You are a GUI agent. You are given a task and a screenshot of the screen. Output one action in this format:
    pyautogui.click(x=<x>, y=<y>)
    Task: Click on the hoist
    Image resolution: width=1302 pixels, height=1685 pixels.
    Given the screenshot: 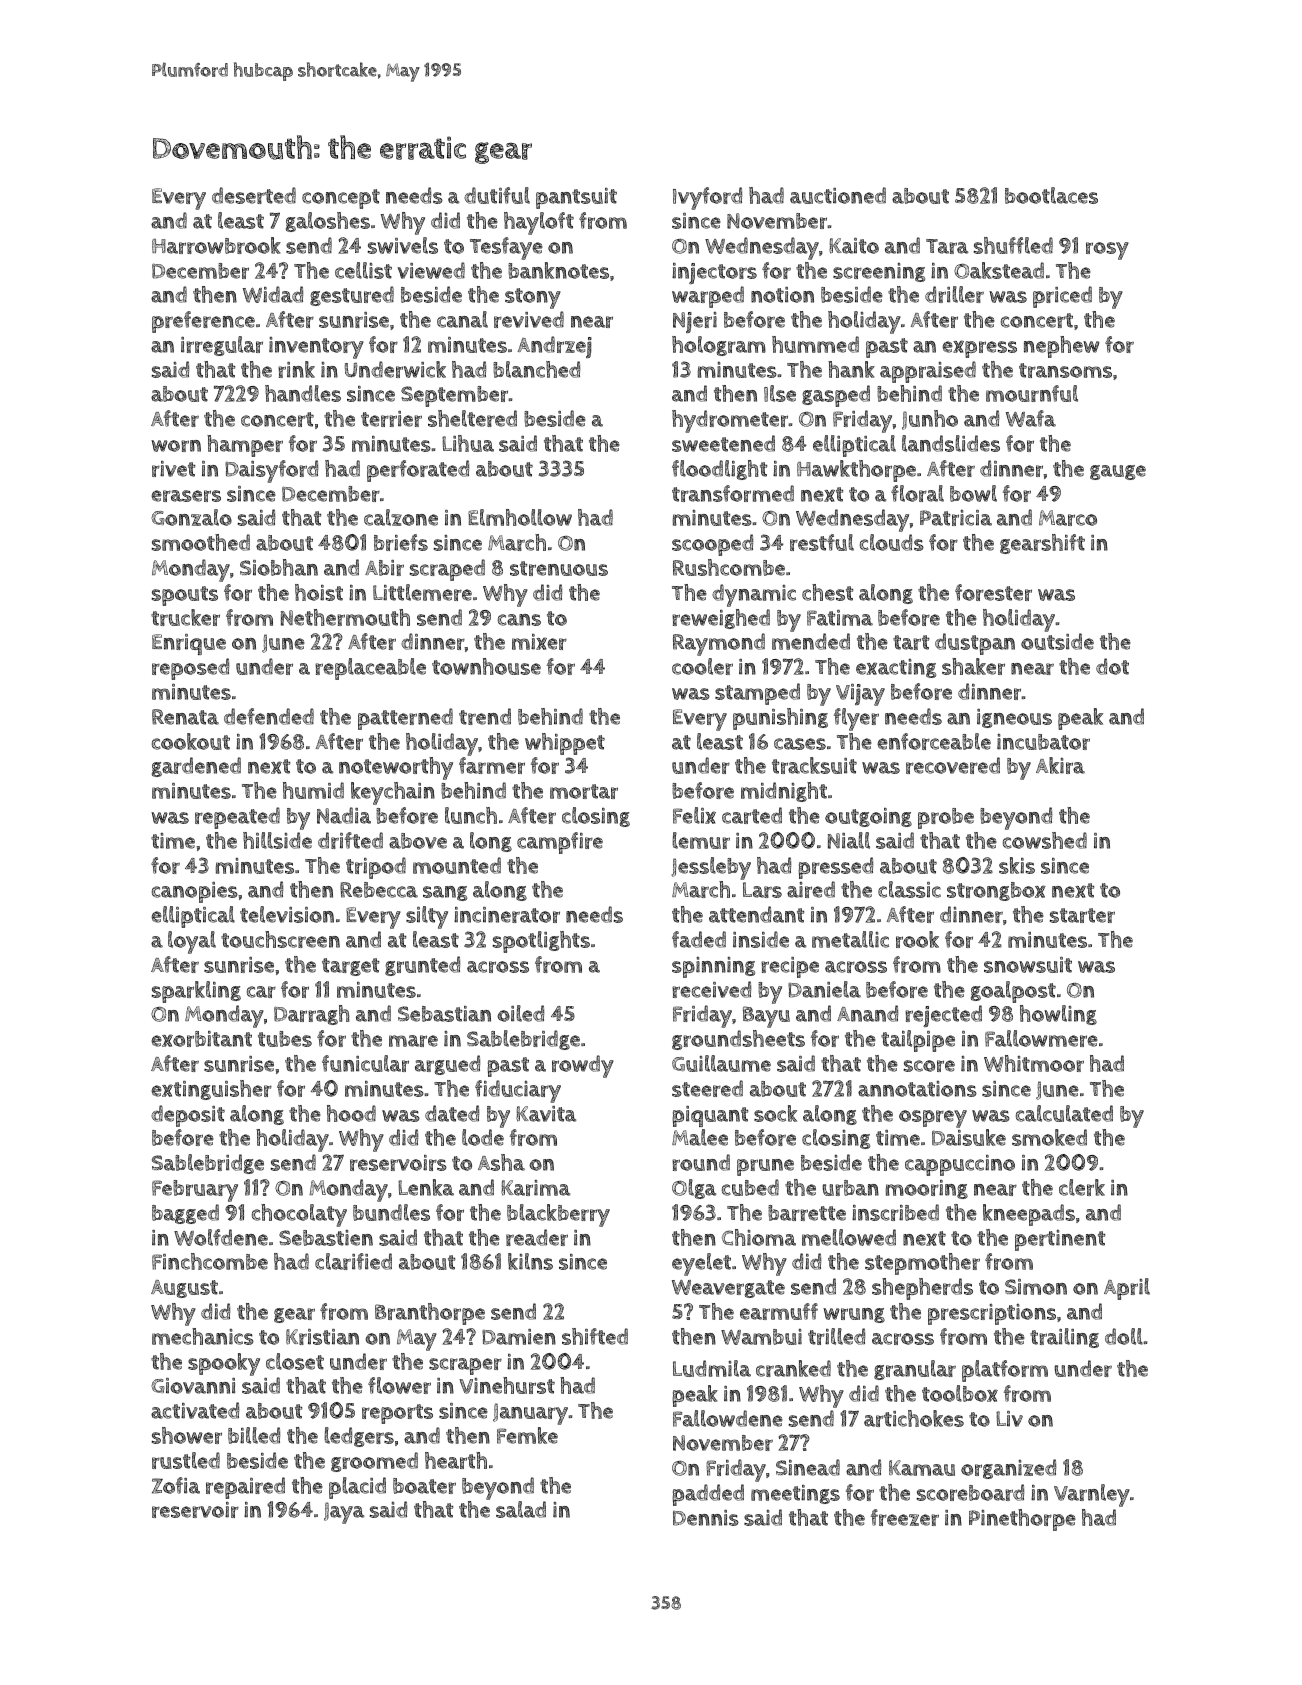 What is the action you would take?
    pyautogui.click(x=319, y=592)
